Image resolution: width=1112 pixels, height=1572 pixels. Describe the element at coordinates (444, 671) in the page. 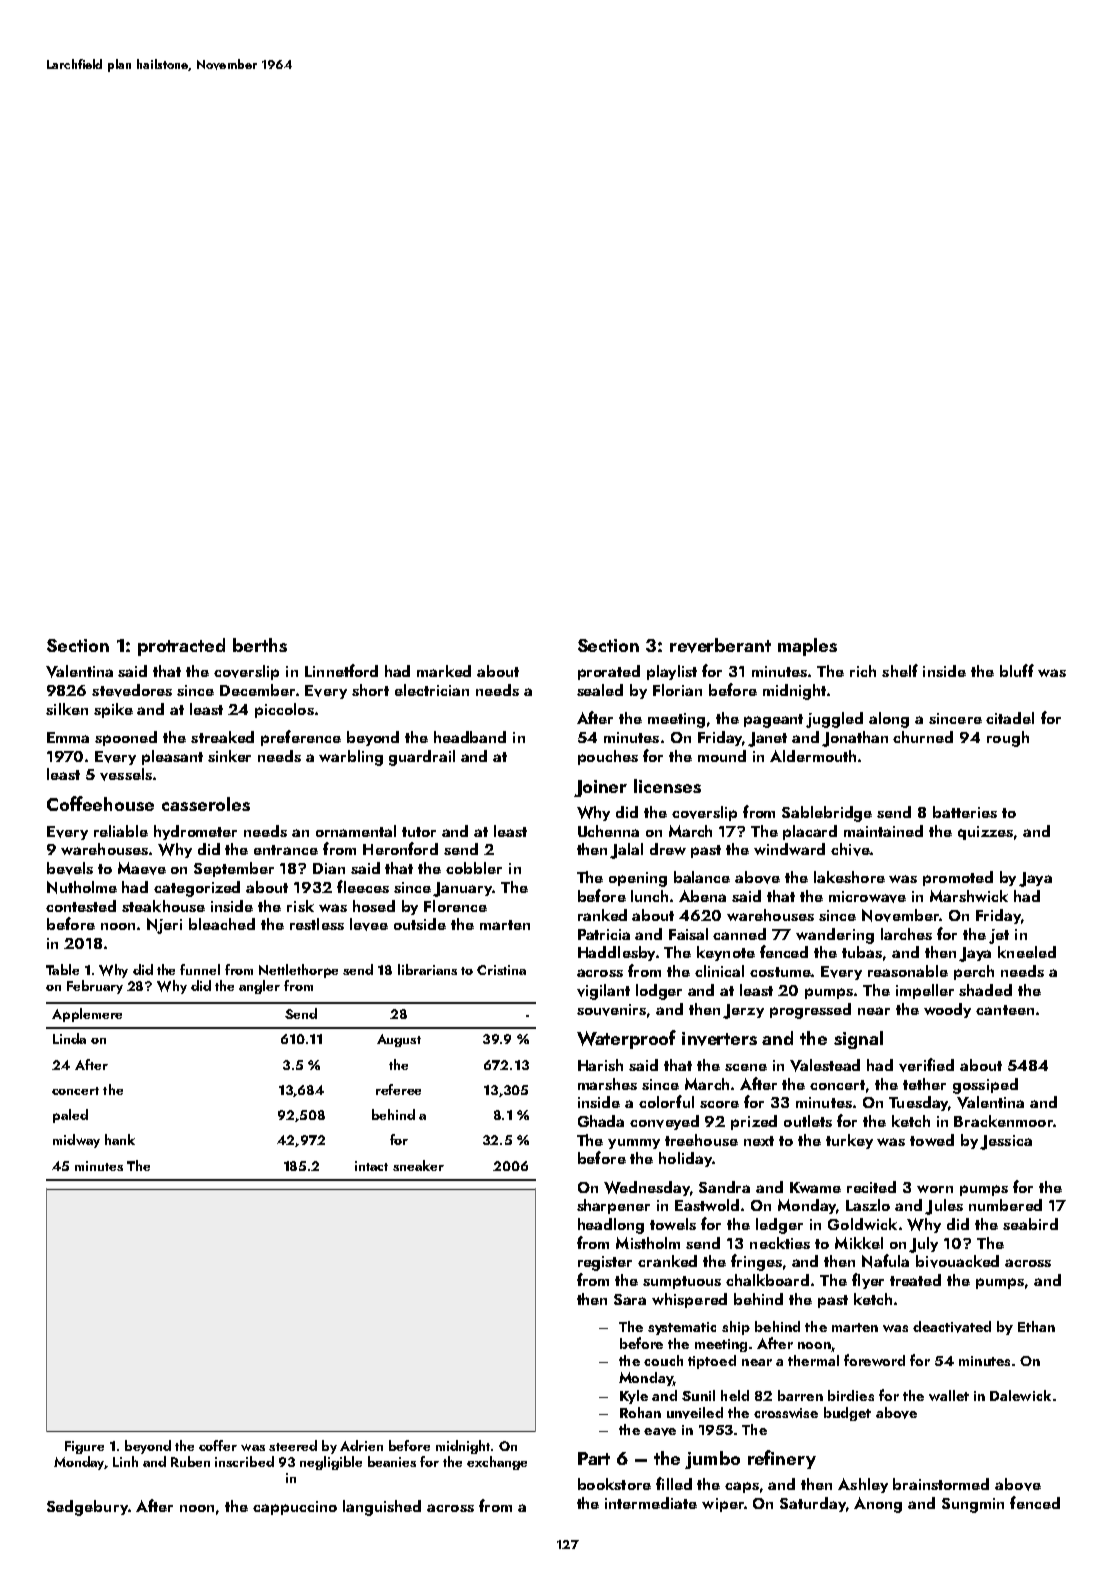

I see `marked` at that location.
